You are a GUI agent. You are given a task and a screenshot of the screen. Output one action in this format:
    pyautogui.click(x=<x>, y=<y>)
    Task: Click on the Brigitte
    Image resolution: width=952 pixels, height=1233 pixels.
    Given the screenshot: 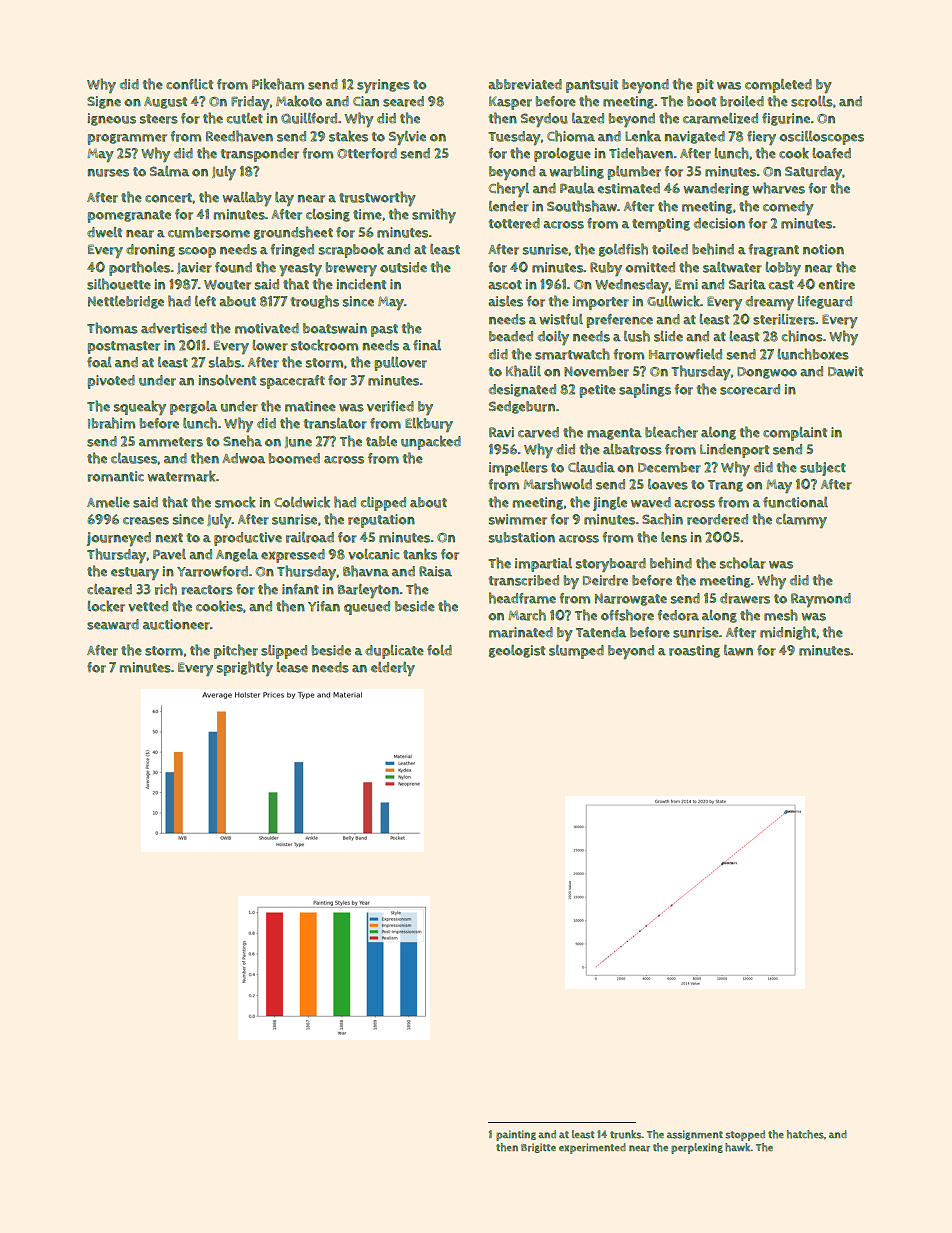 What is the action you would take?
    pyautogui.click(x=538, y=1148)
